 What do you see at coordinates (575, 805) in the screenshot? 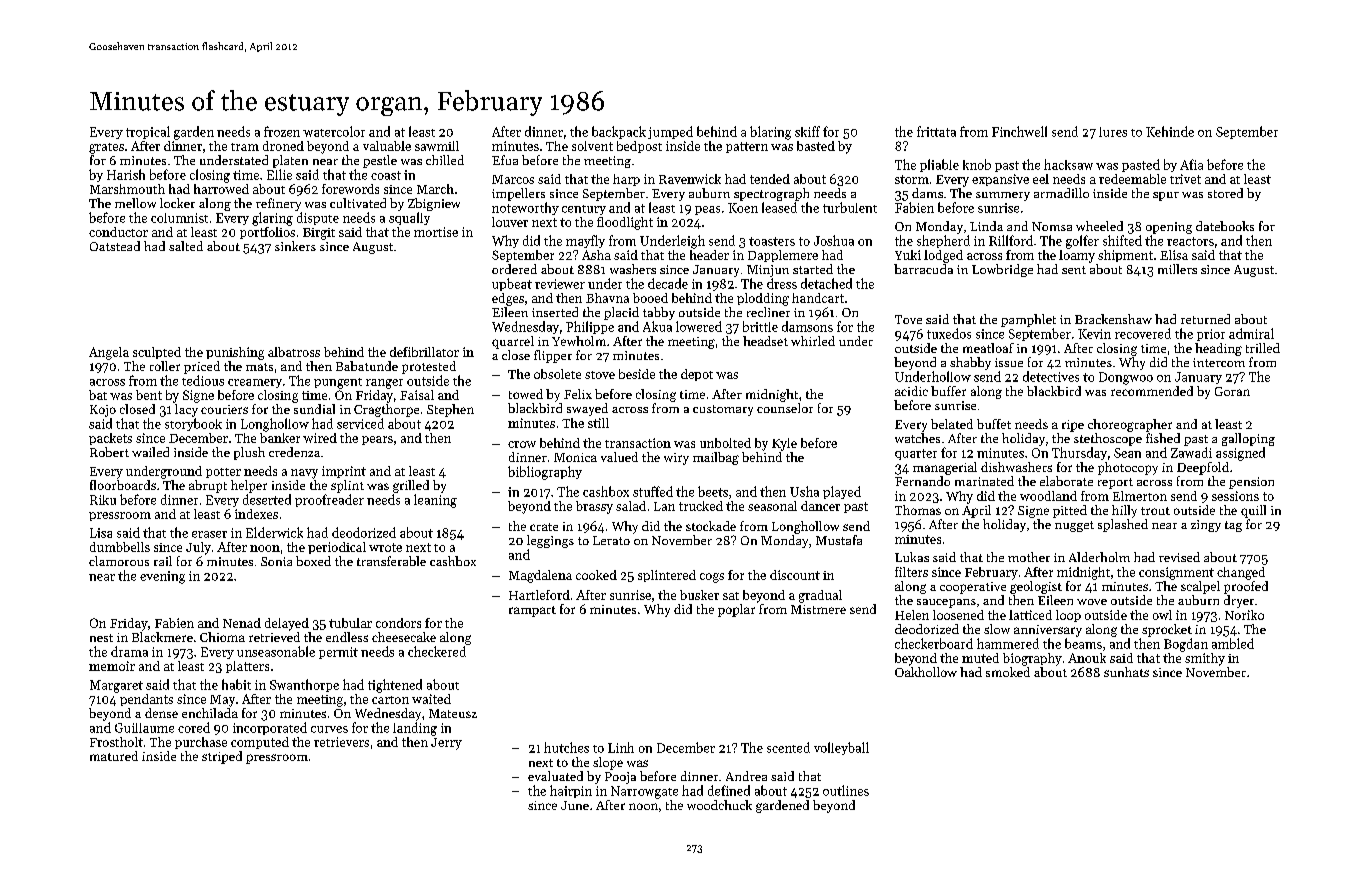
I see `June` at bounding box center [575, 805].
